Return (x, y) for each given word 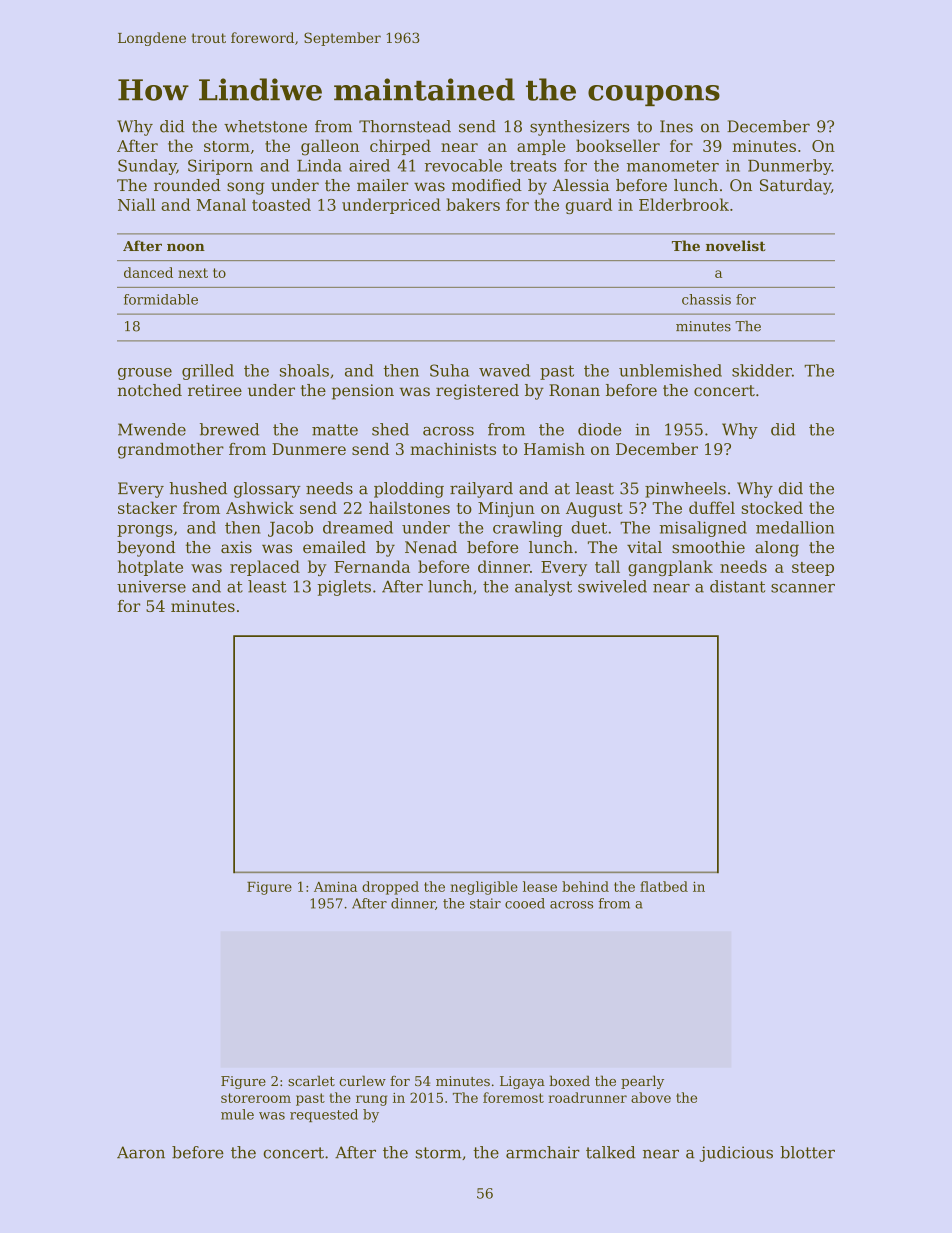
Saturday (795, 187)
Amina (335, 887)
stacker (147, 507)
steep (813, 569)
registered (477, 392)
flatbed (664, 886)
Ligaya (522, 1082)
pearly (642, 1082)
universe (151, 586)
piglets (344, 588)
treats (533, 166)
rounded (187, 185)
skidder (762, 370)
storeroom (256, 1098)
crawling (527, 529)
